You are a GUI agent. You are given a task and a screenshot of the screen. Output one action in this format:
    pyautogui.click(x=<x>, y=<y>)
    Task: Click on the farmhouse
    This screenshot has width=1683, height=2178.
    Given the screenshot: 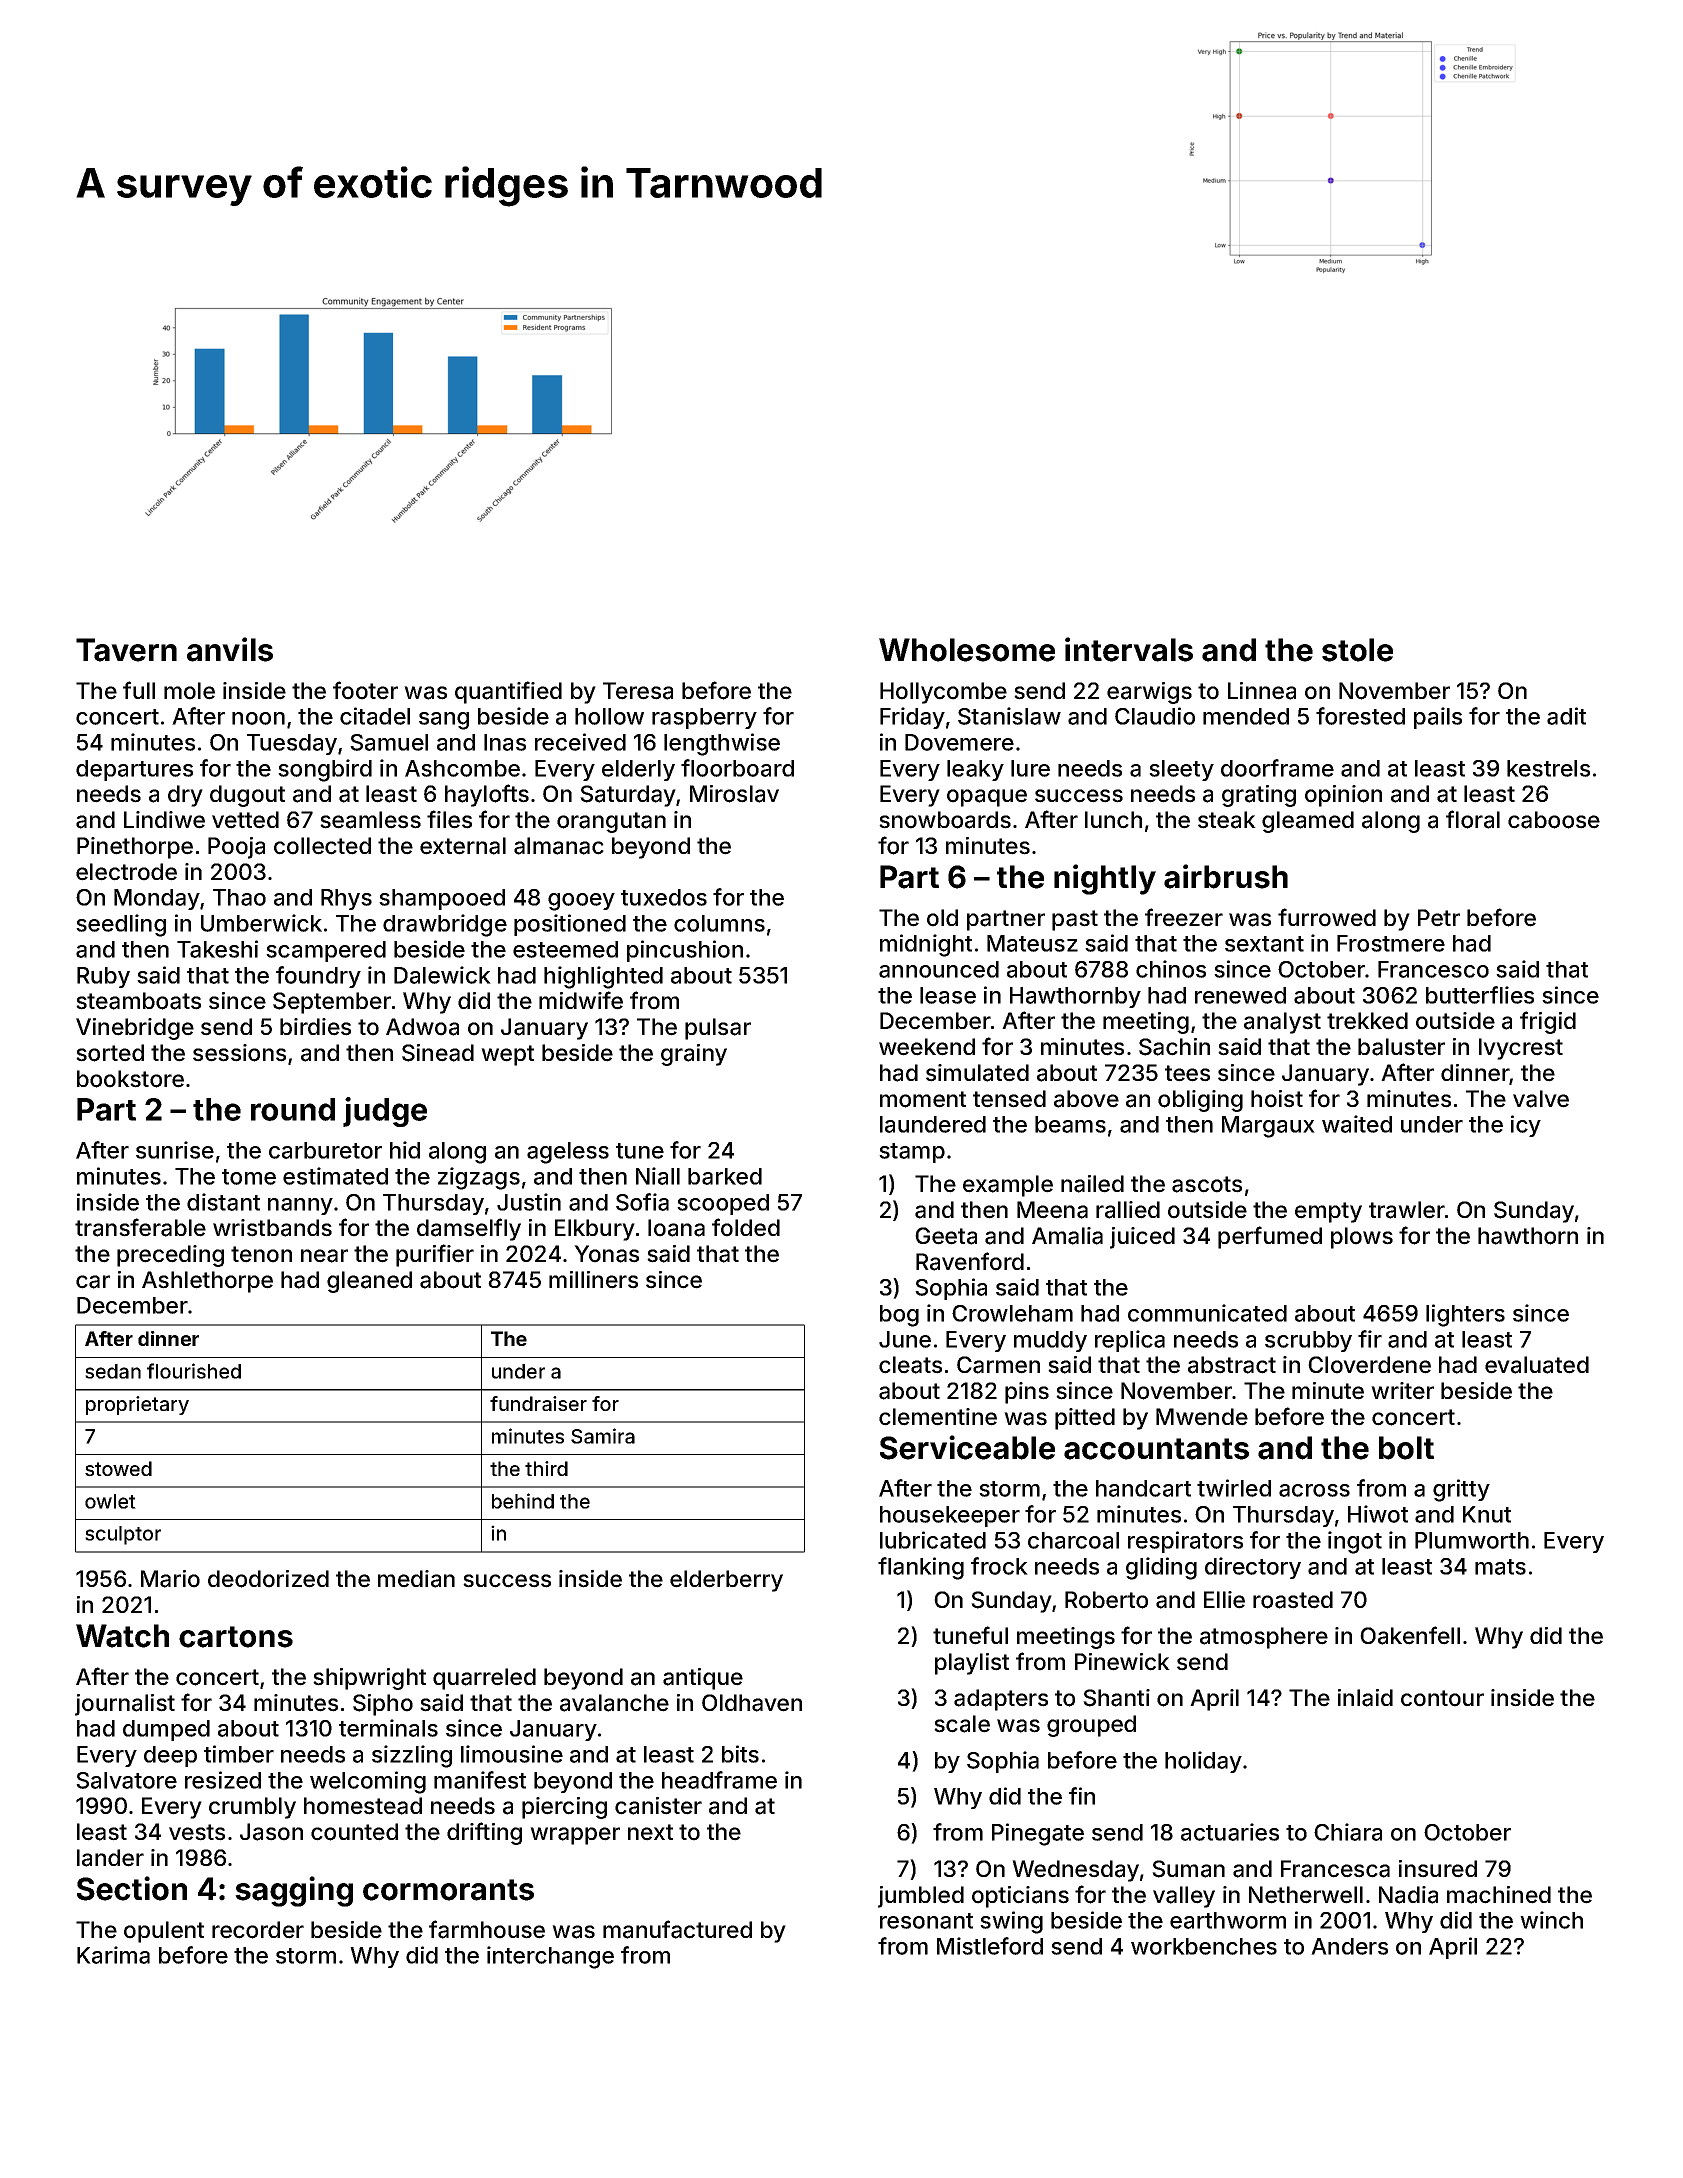 What is the action you would take?
    pyautogui.click(x=487, y=1929)
